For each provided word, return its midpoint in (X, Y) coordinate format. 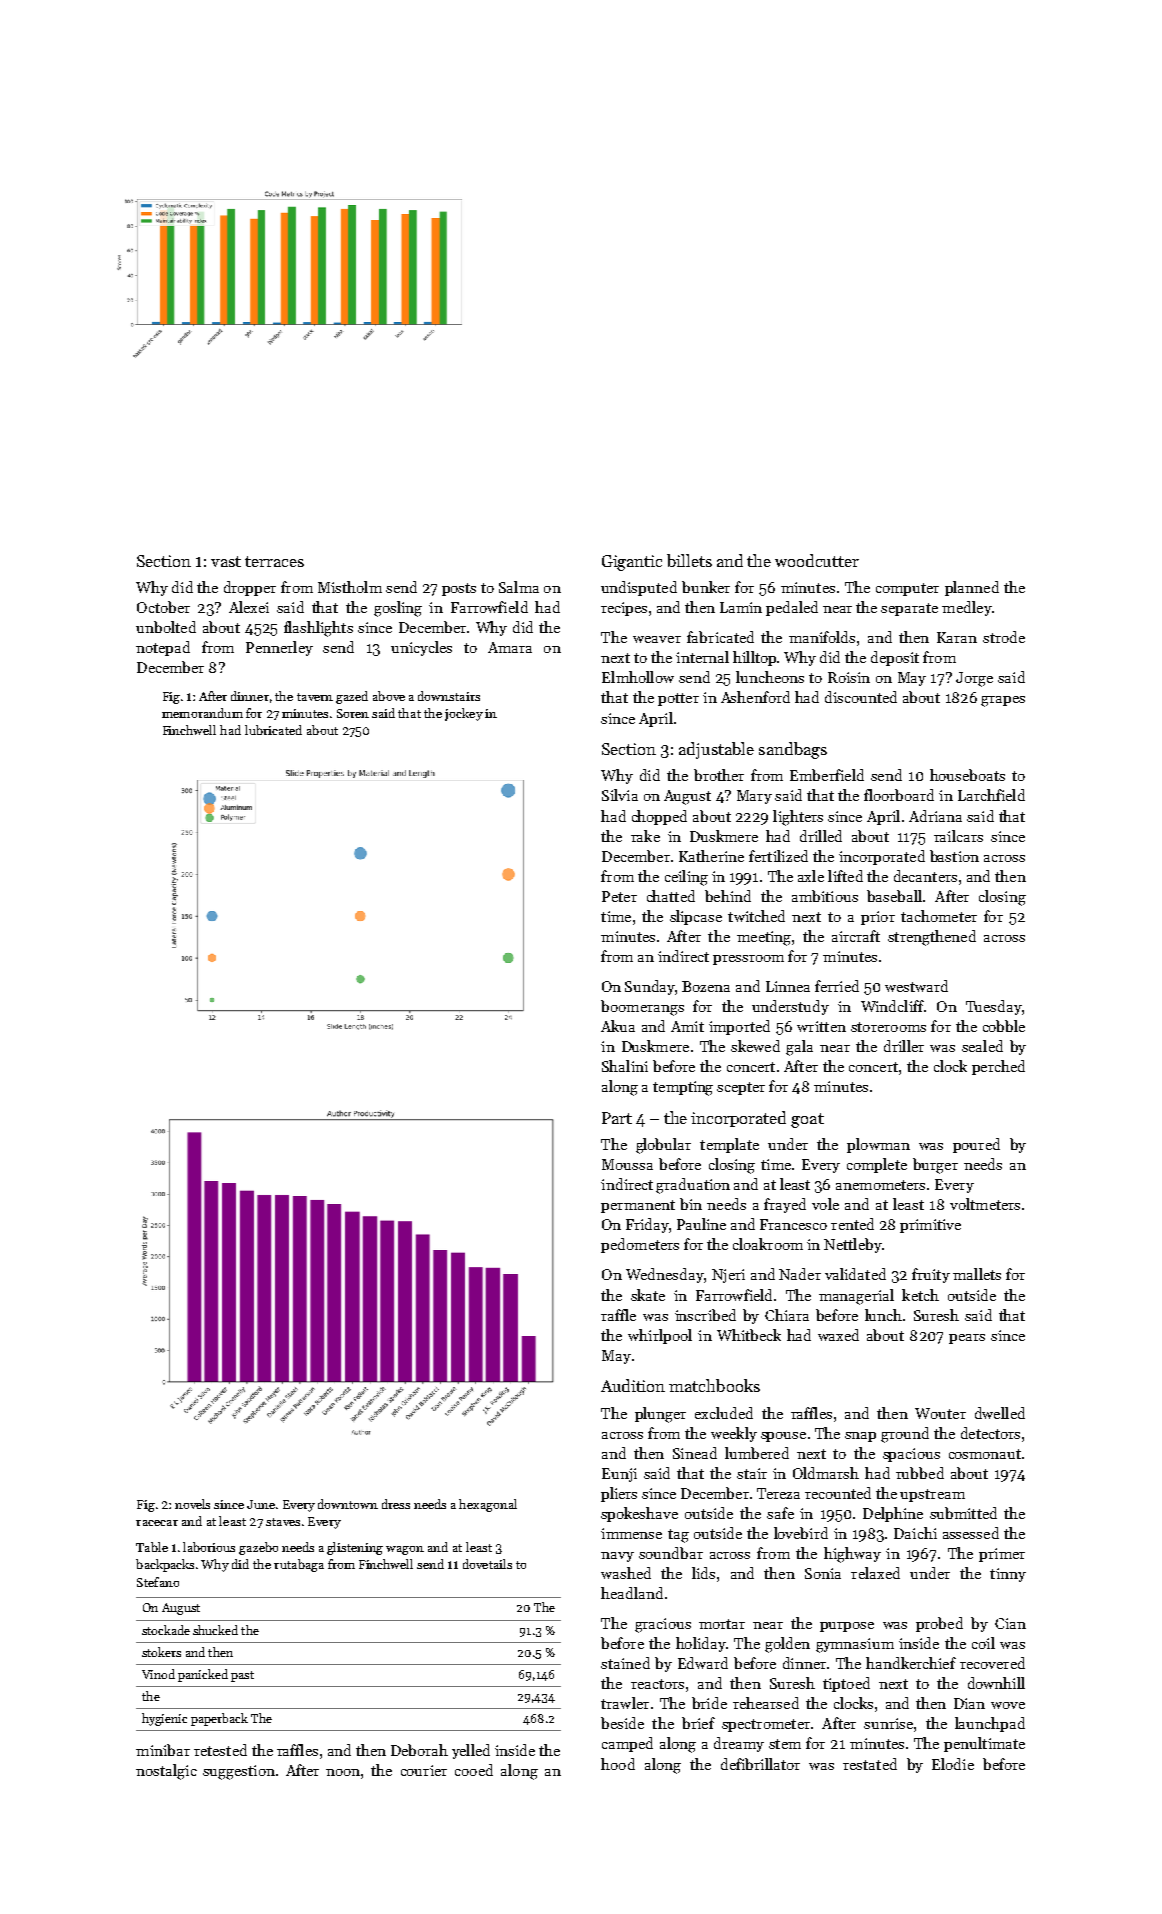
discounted (861, 697)
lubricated (273, 730)
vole (825, 1204)
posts (459, 589)
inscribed (705, 1315)
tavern (315, 697)
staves (283, 1522)
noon (343, 1772)
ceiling (686, 878)
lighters (798, 818)
